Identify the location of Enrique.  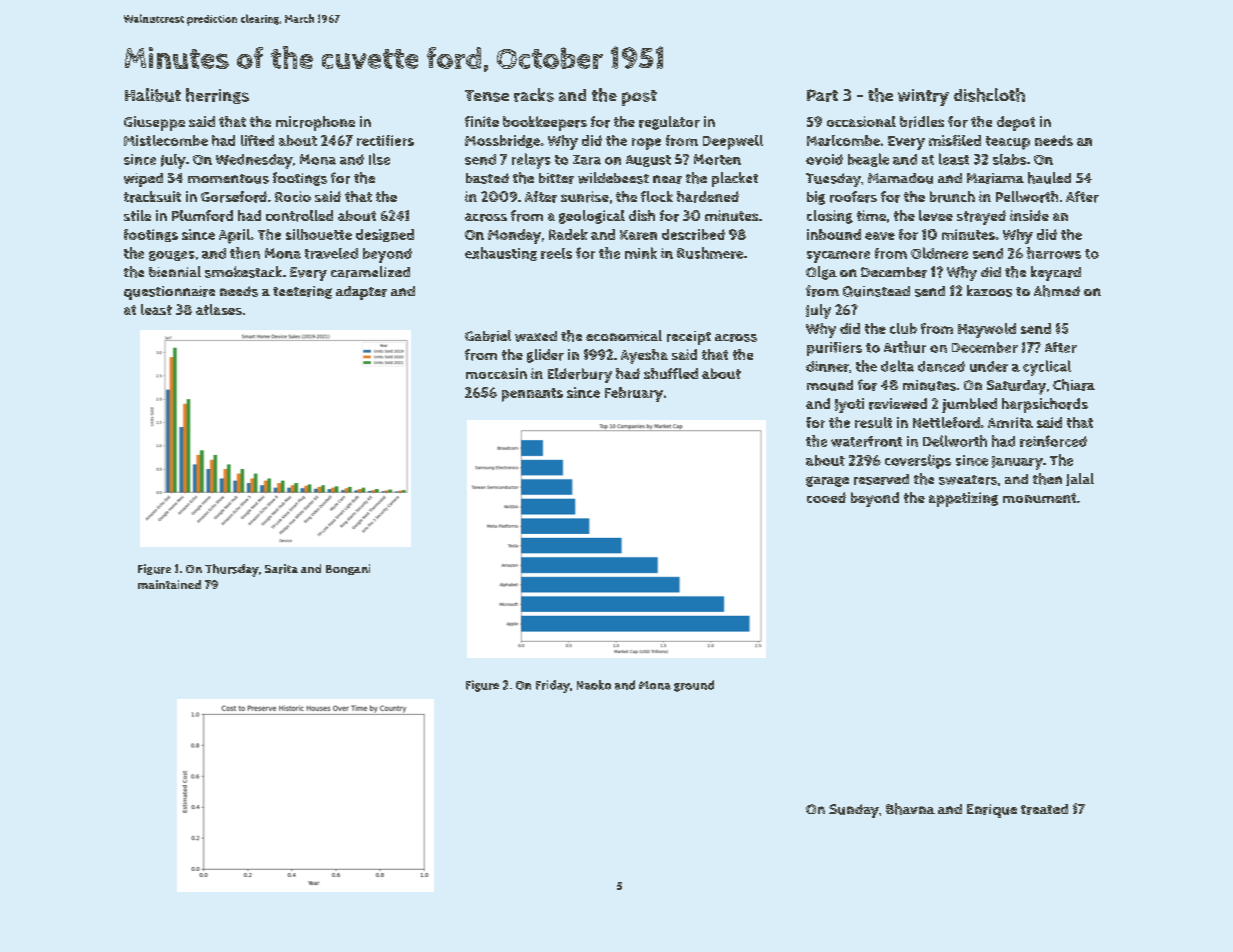
(992, 811).
